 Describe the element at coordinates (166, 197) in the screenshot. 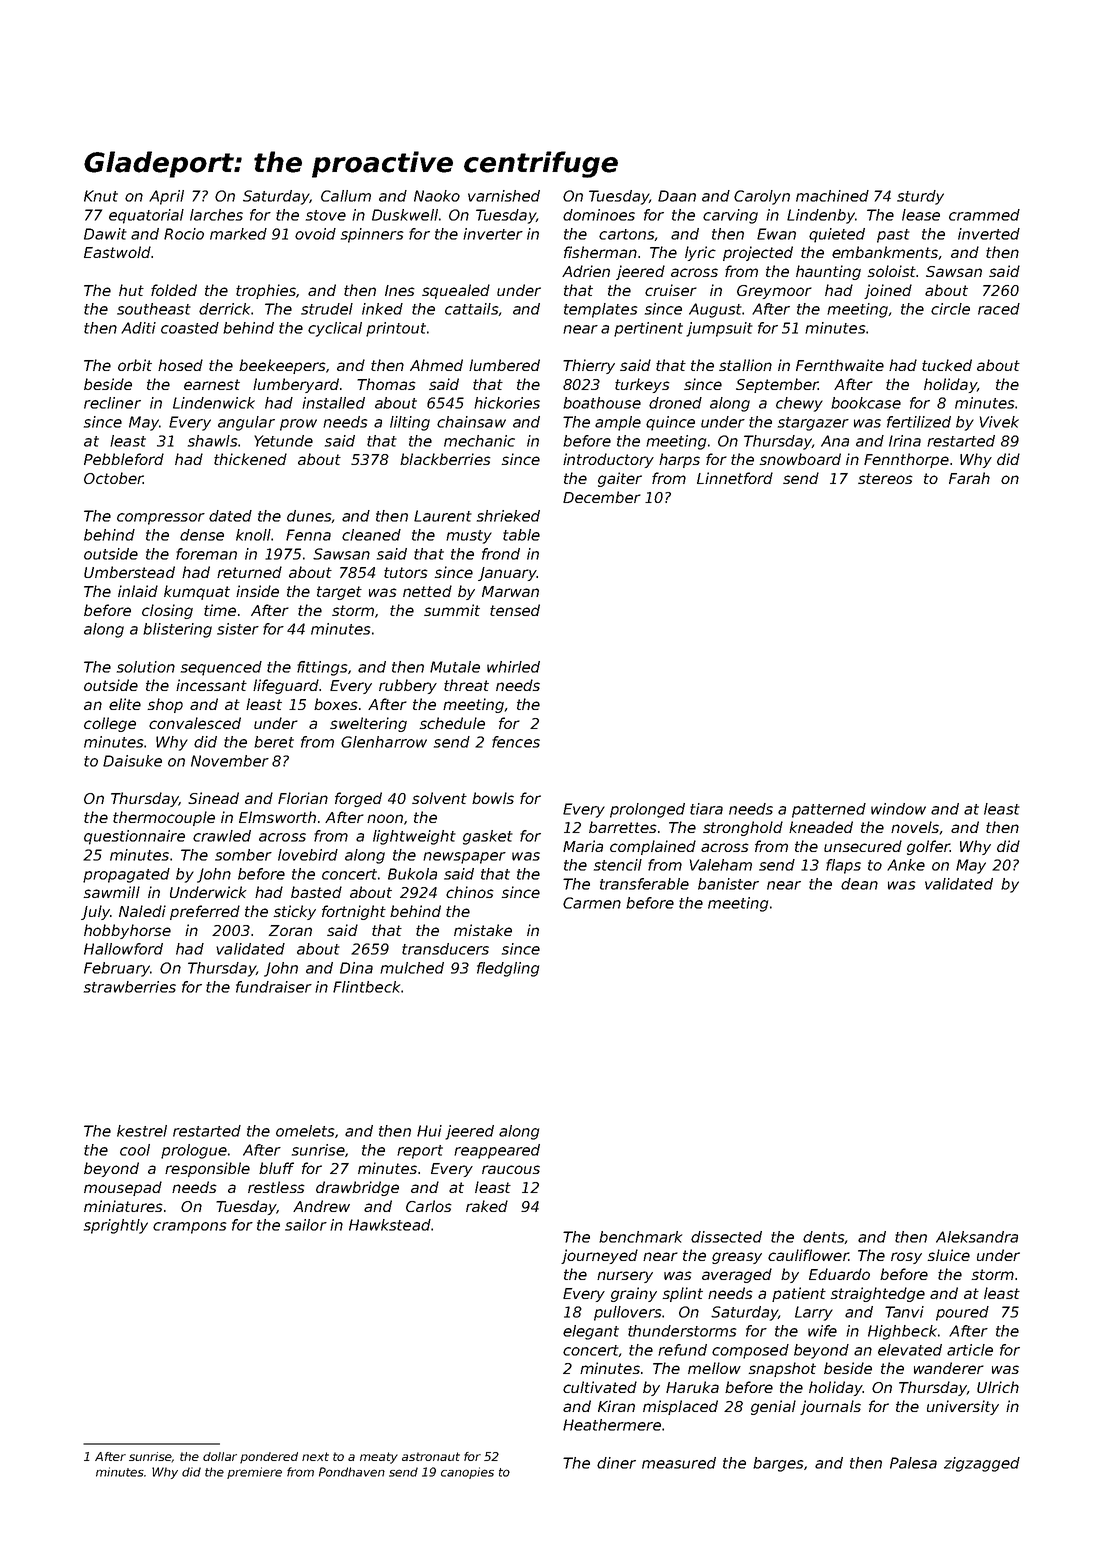

I see `April` at that location.
